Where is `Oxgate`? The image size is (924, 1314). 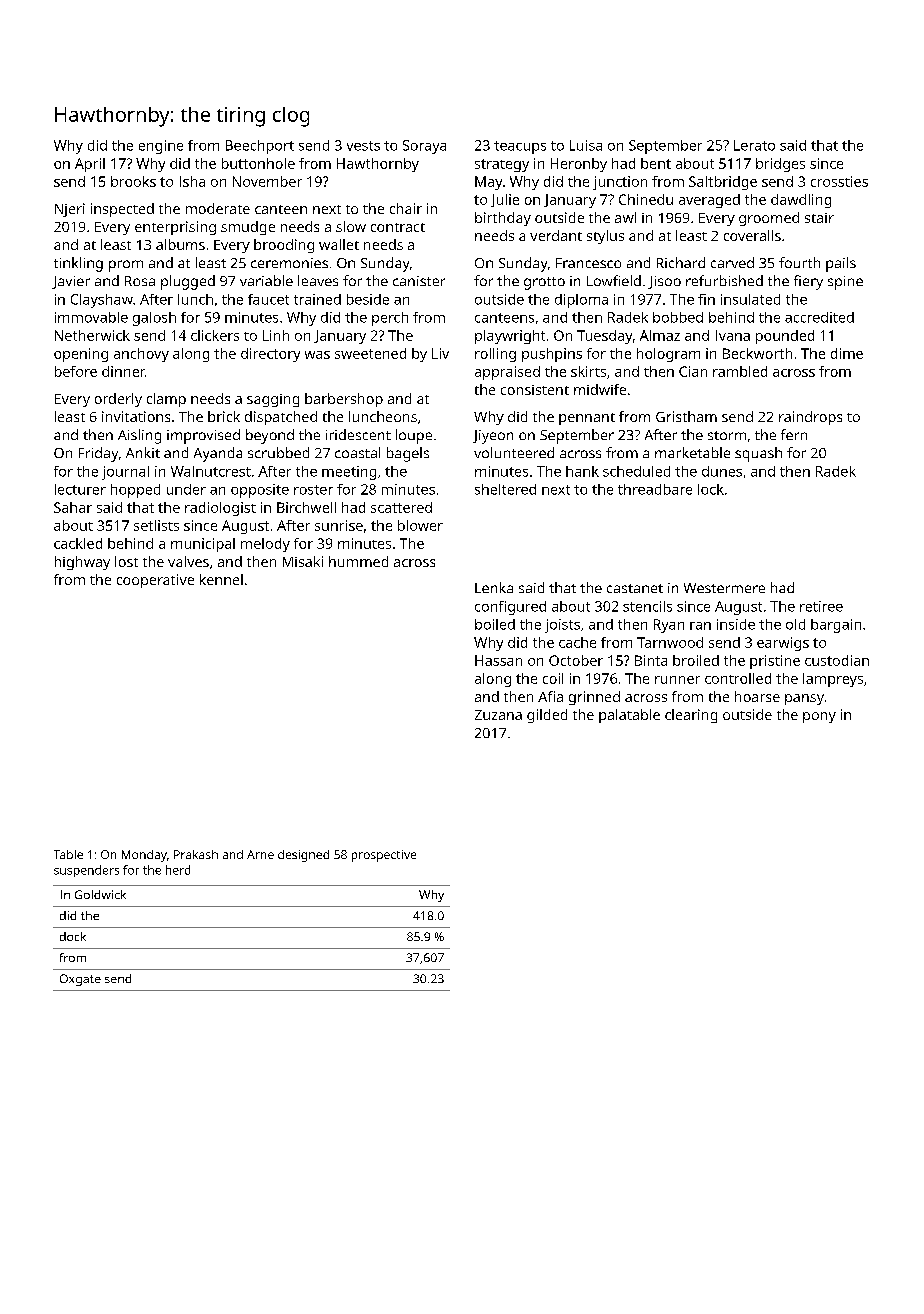
Oxgate is located at coordinates (80, 980).
